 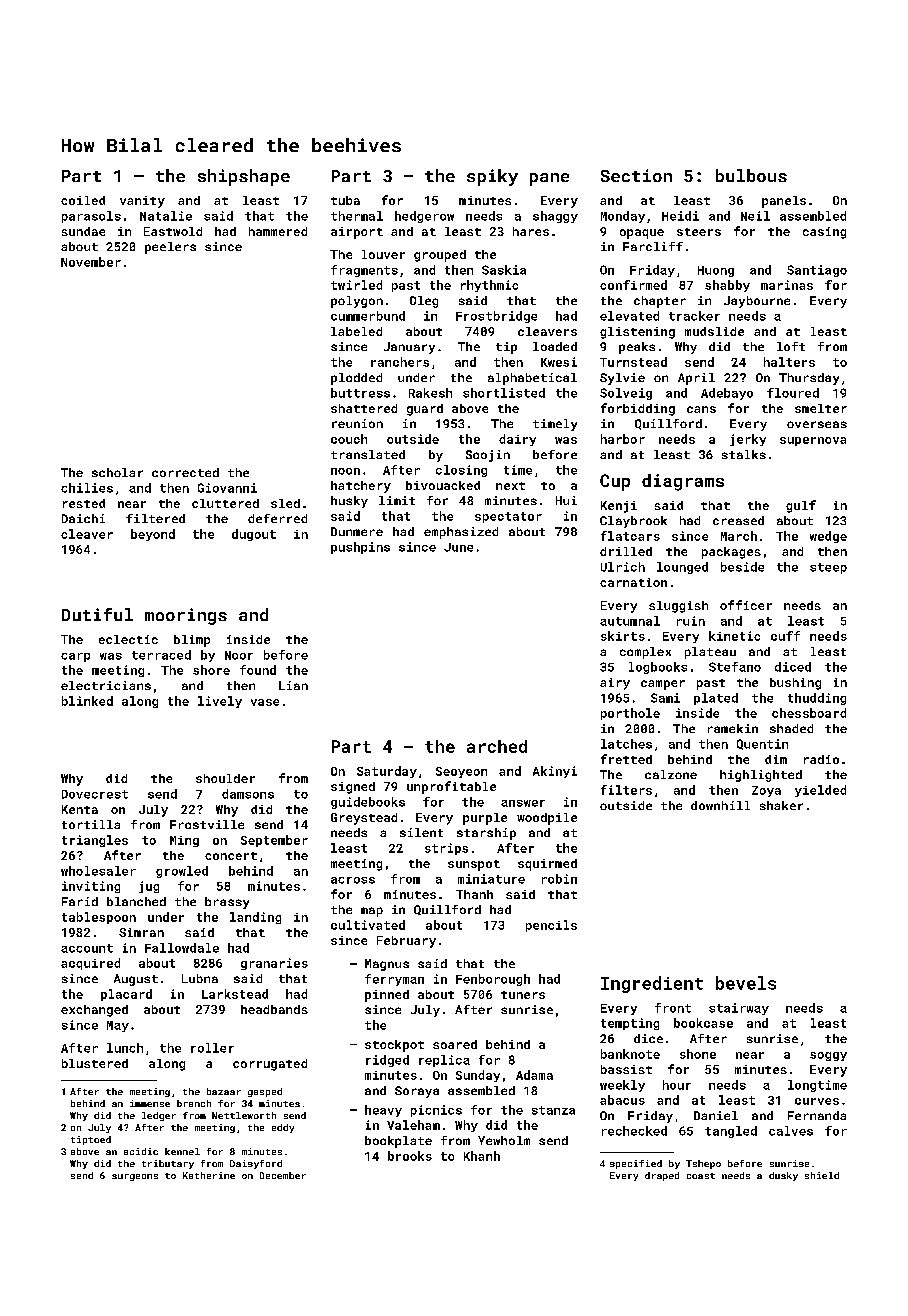 What do you see at coordinates (256, 1164) in the page?
I see `Daisyford` at bounding box center [256, 1164].
